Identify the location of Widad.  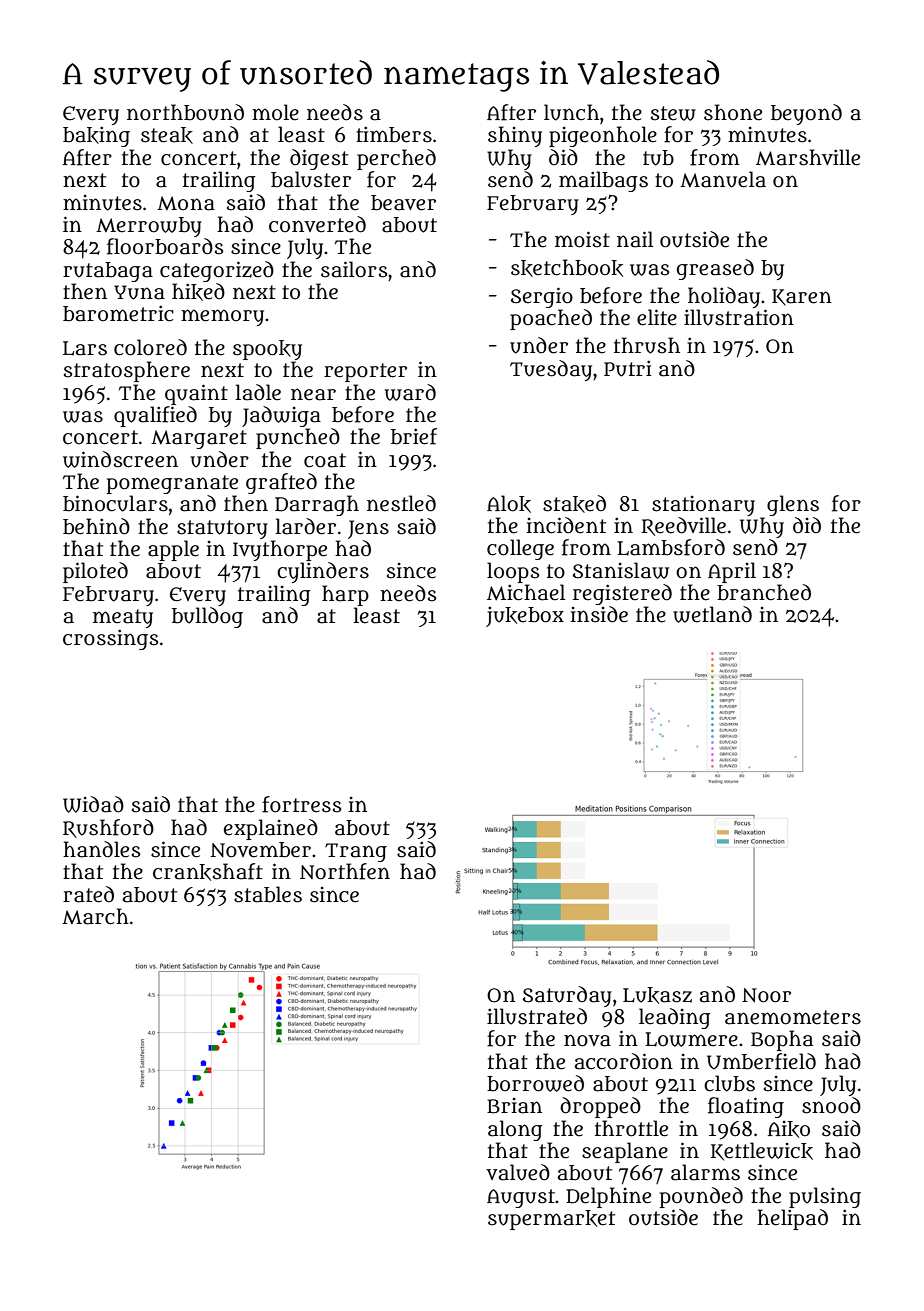
(93, 804).
